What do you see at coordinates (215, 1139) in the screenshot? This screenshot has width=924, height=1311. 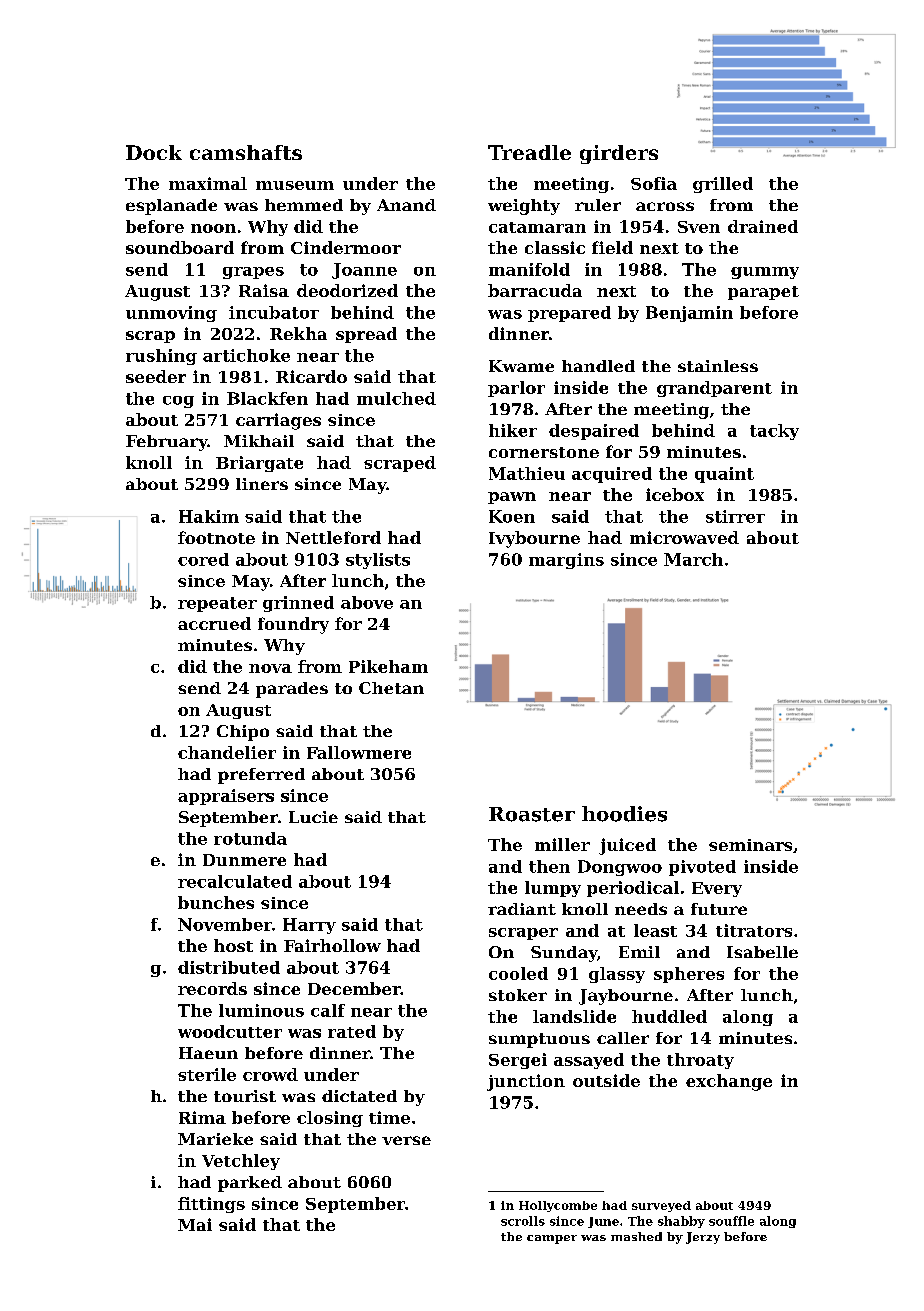 I see `Marieke` at bounding box center [215, 1139].
